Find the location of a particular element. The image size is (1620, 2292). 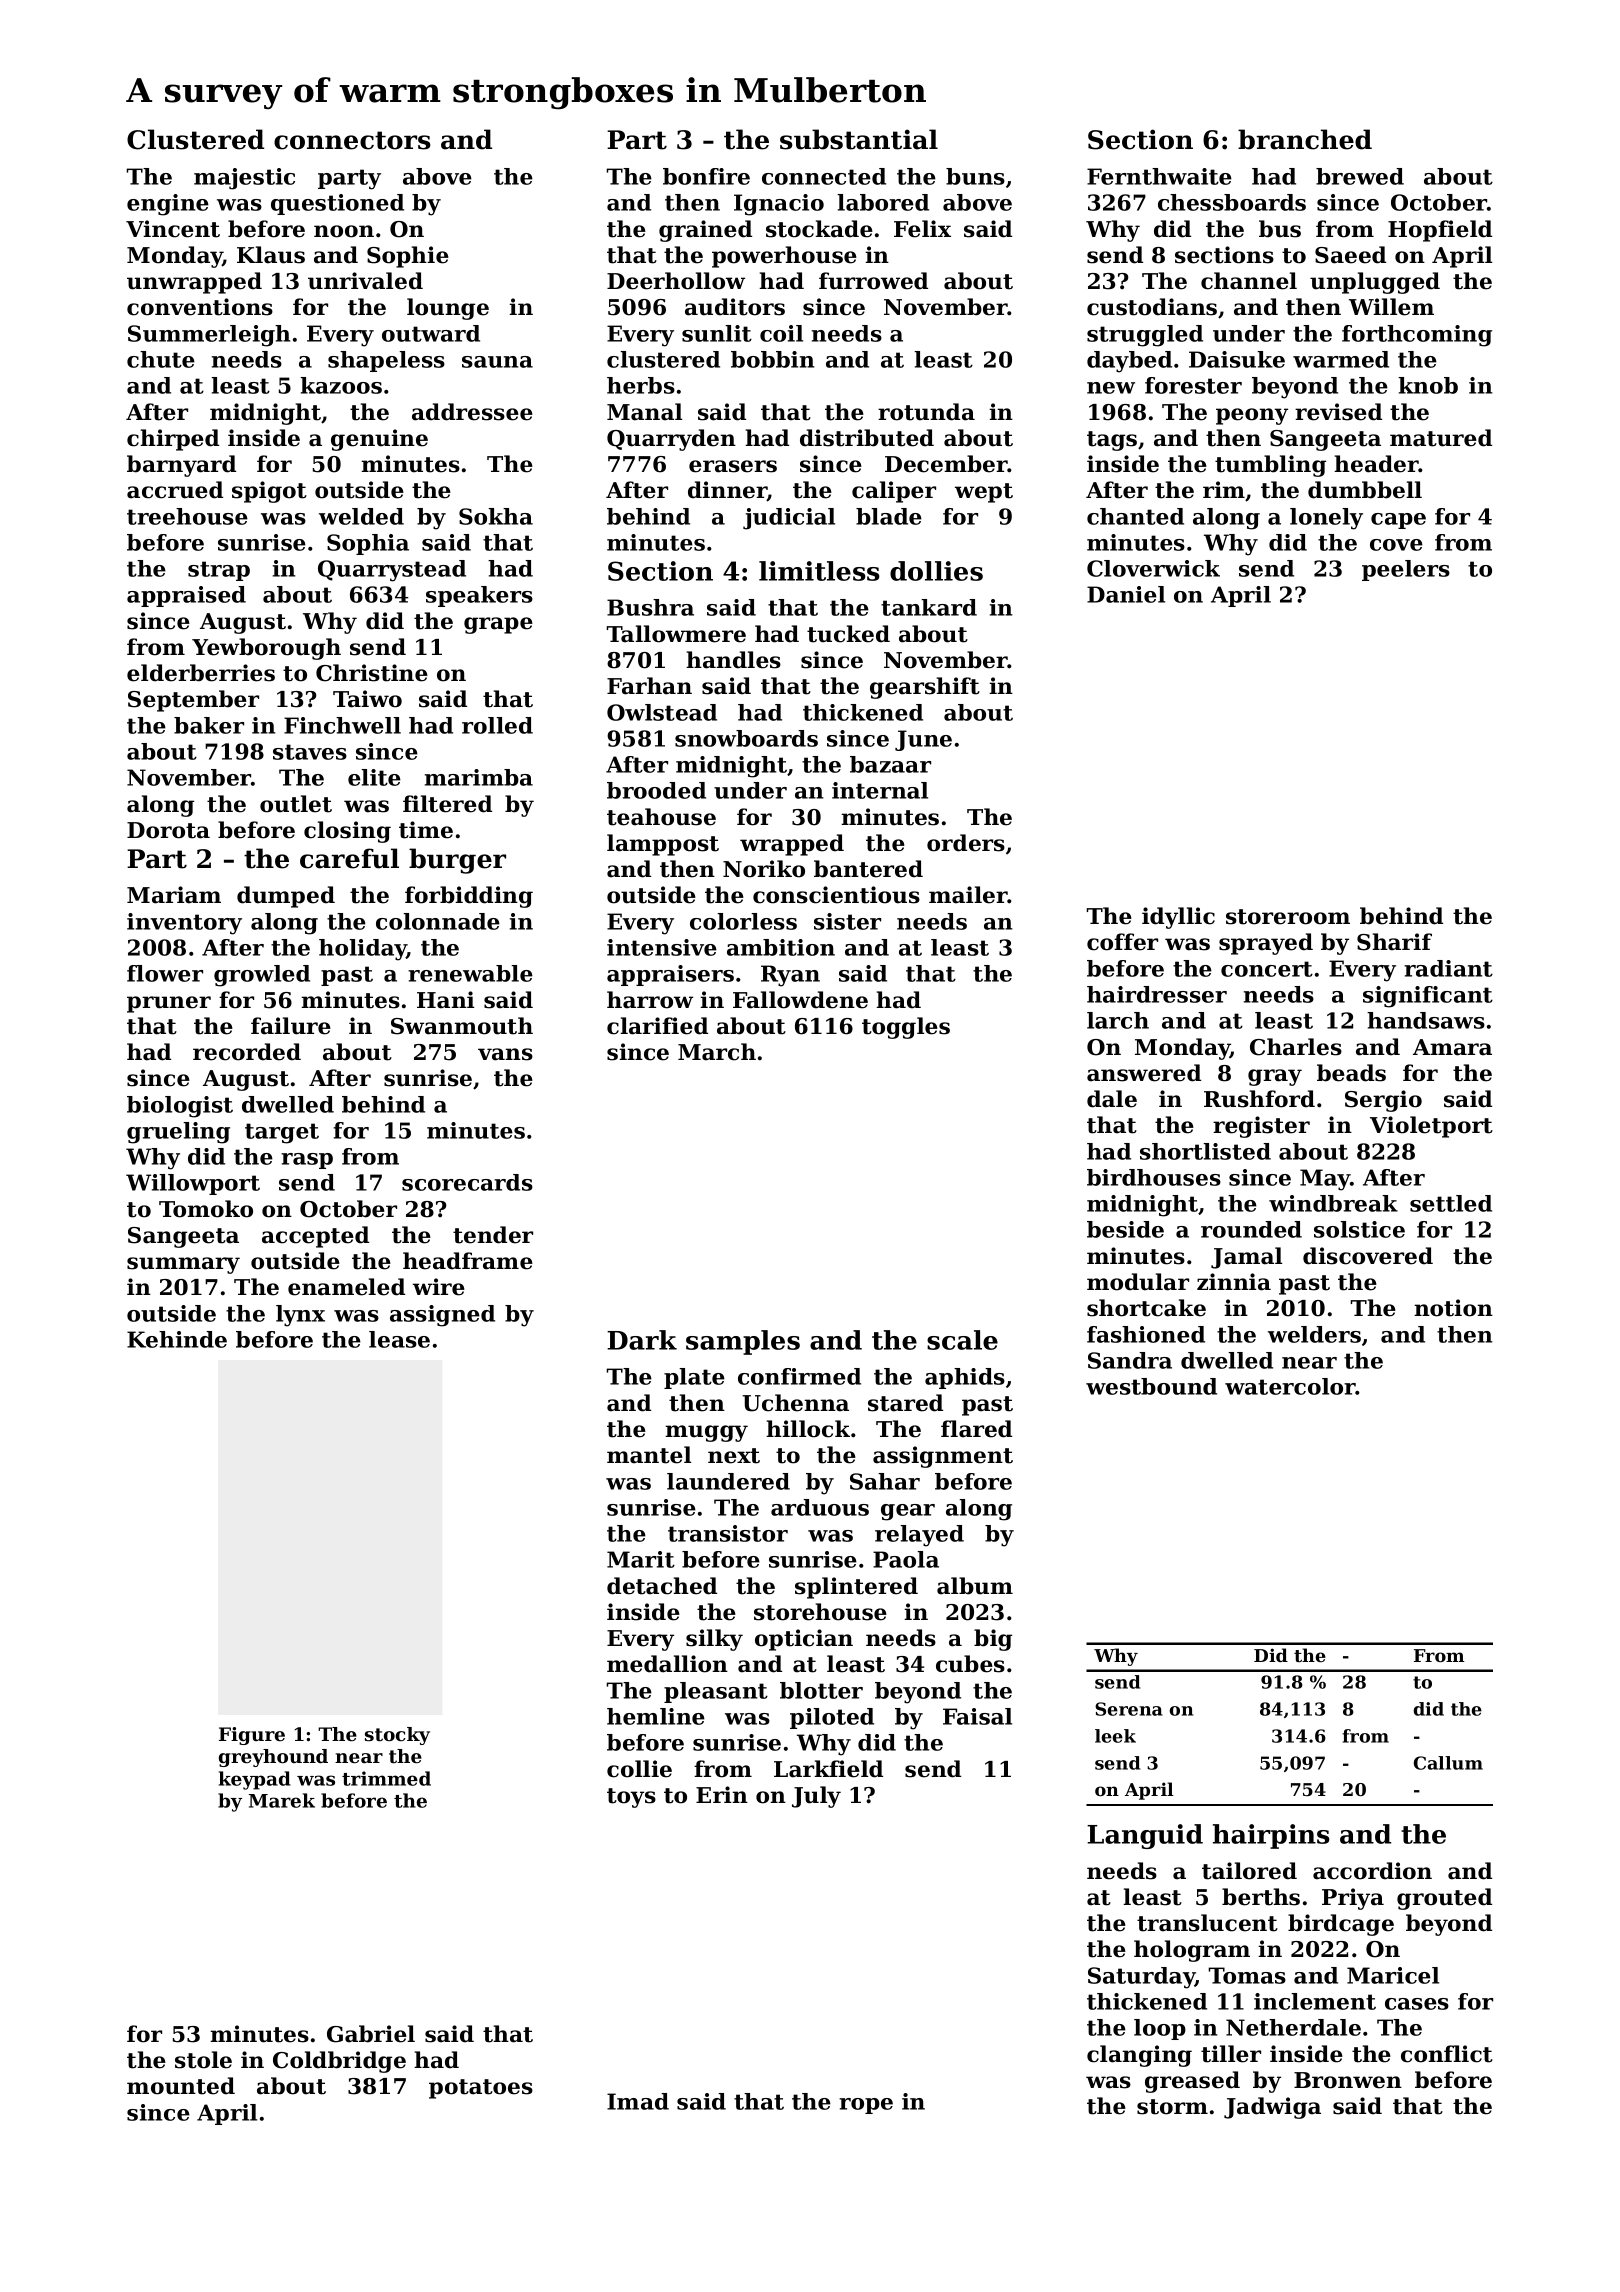

hillock is located at coordinates (808, 1429).
